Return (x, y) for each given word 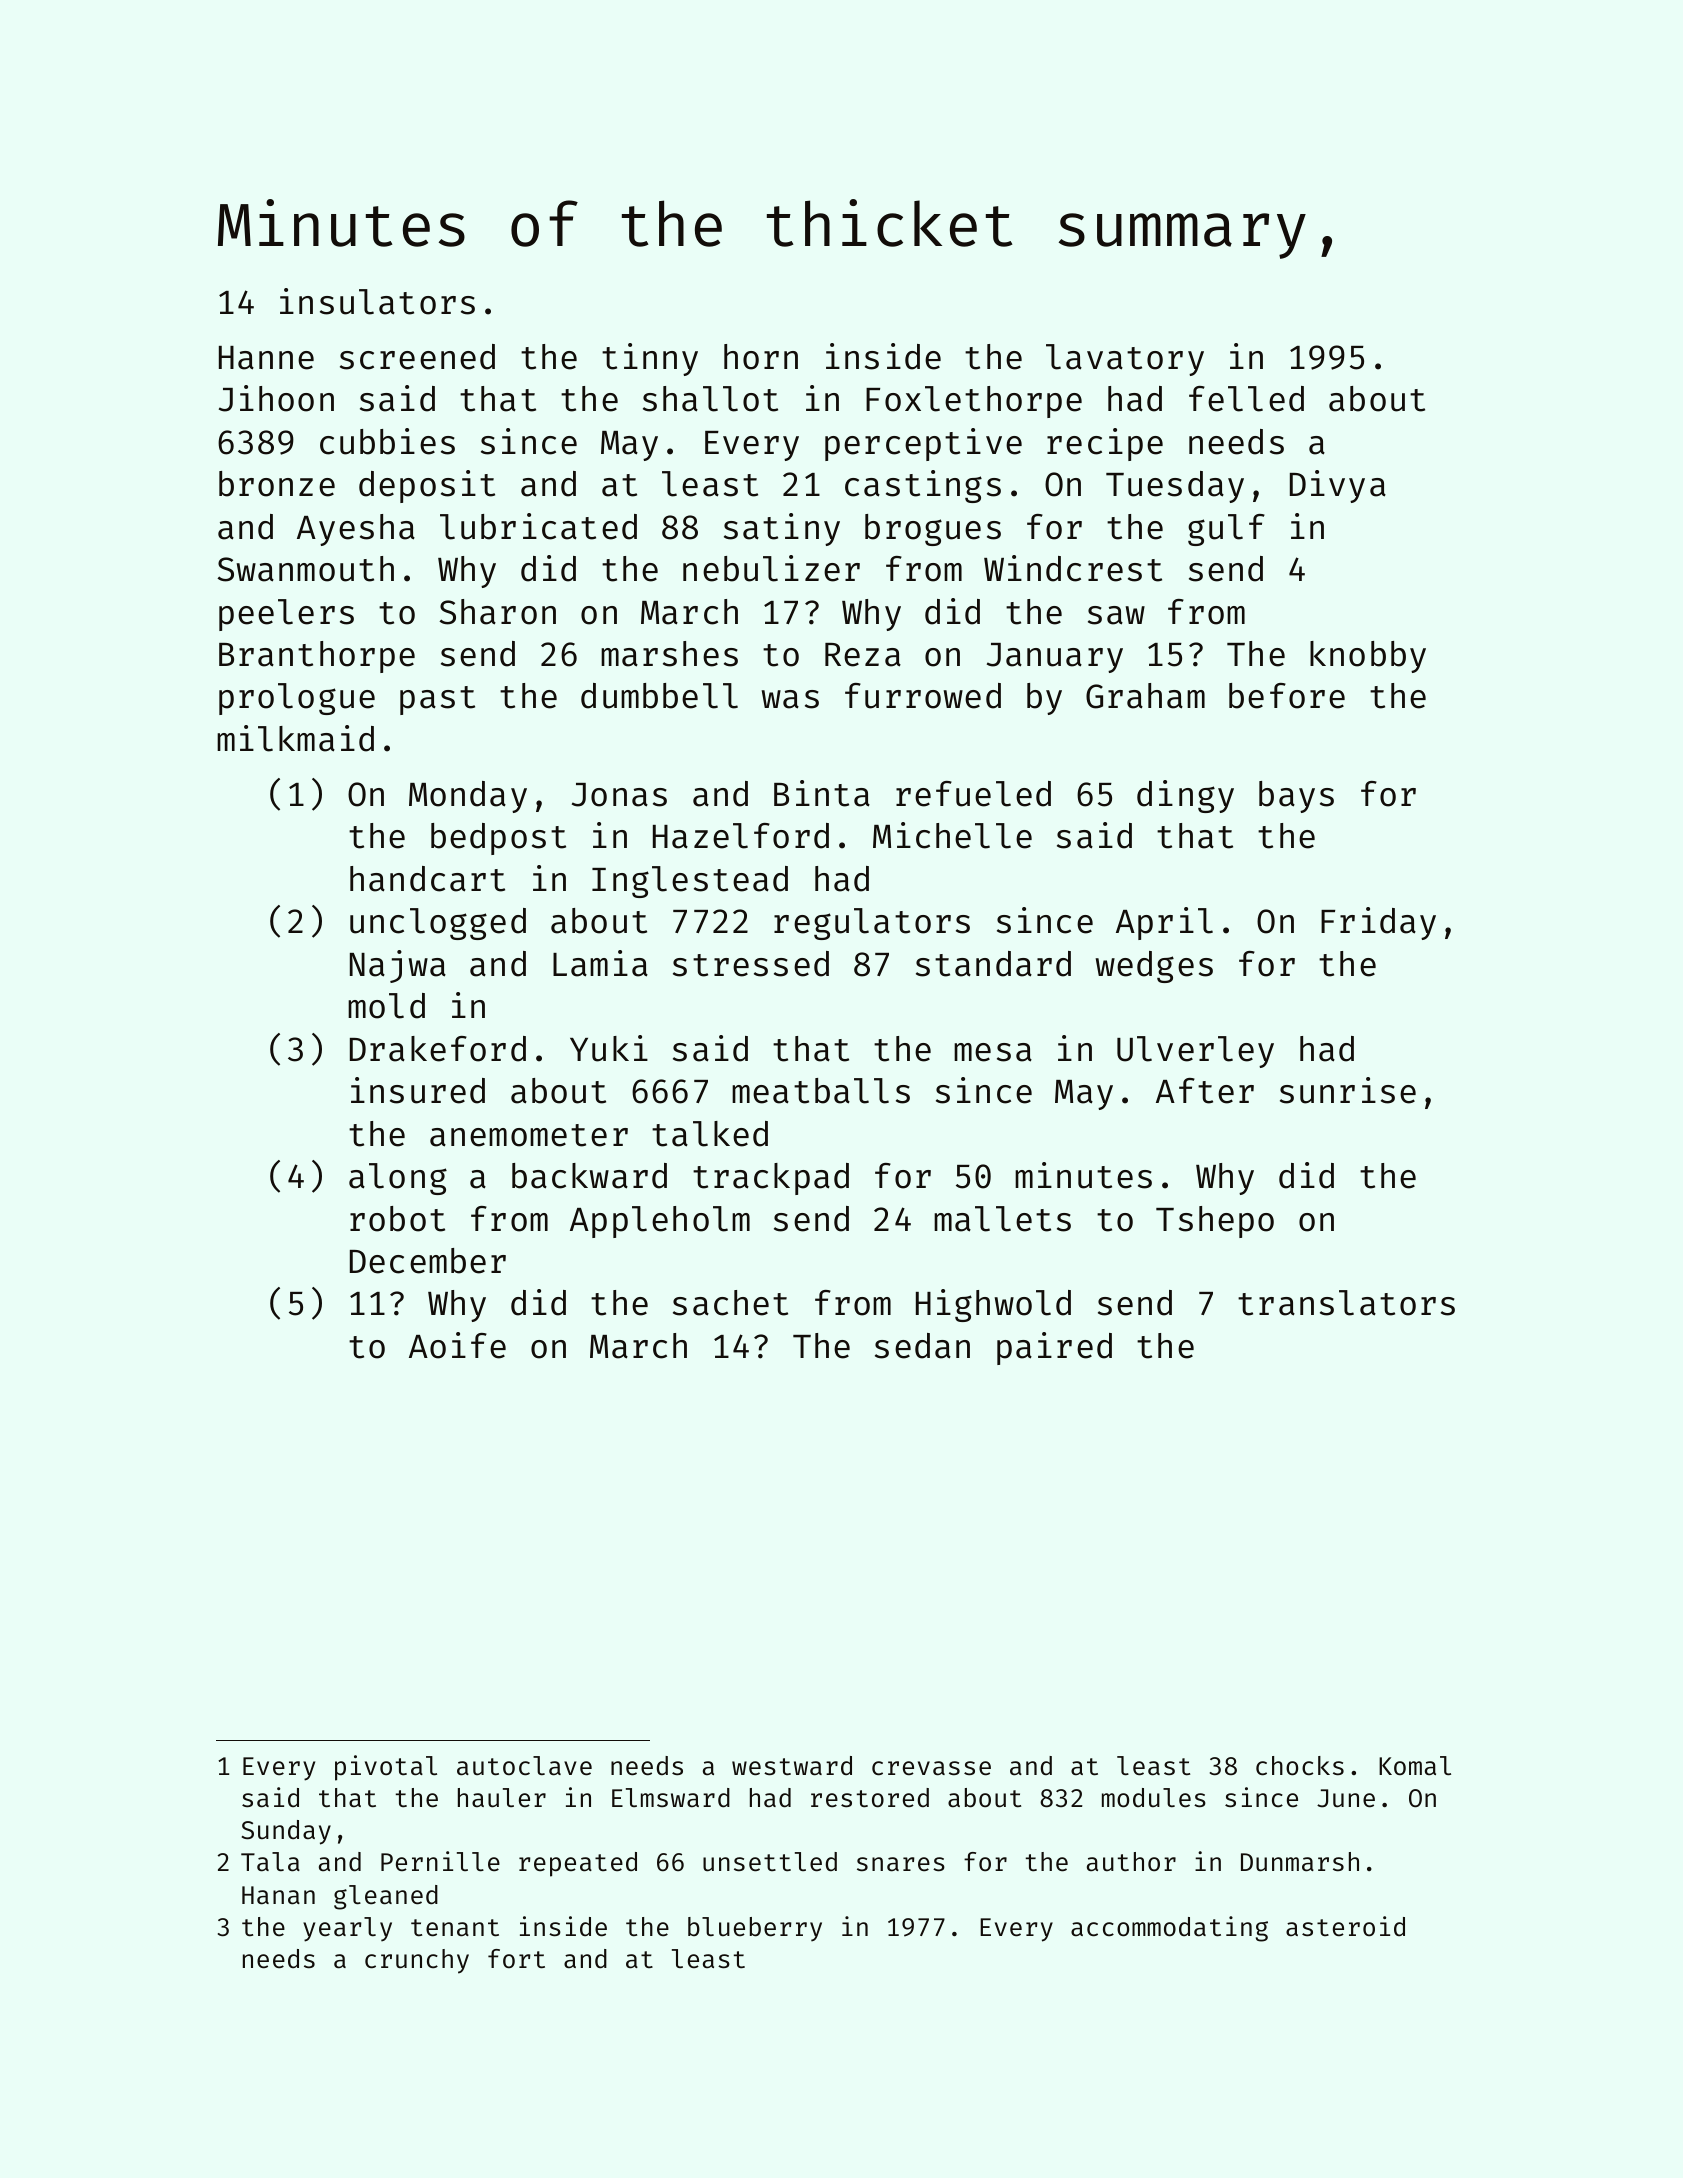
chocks (1300, 1766)
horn (761, 357)
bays (1296, 797)
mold (386, 1006)
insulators (377, 301)
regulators (872, 924)
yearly (347, 1929)
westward (792, 1766)
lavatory (1125, 360)
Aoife (457, 1345)
